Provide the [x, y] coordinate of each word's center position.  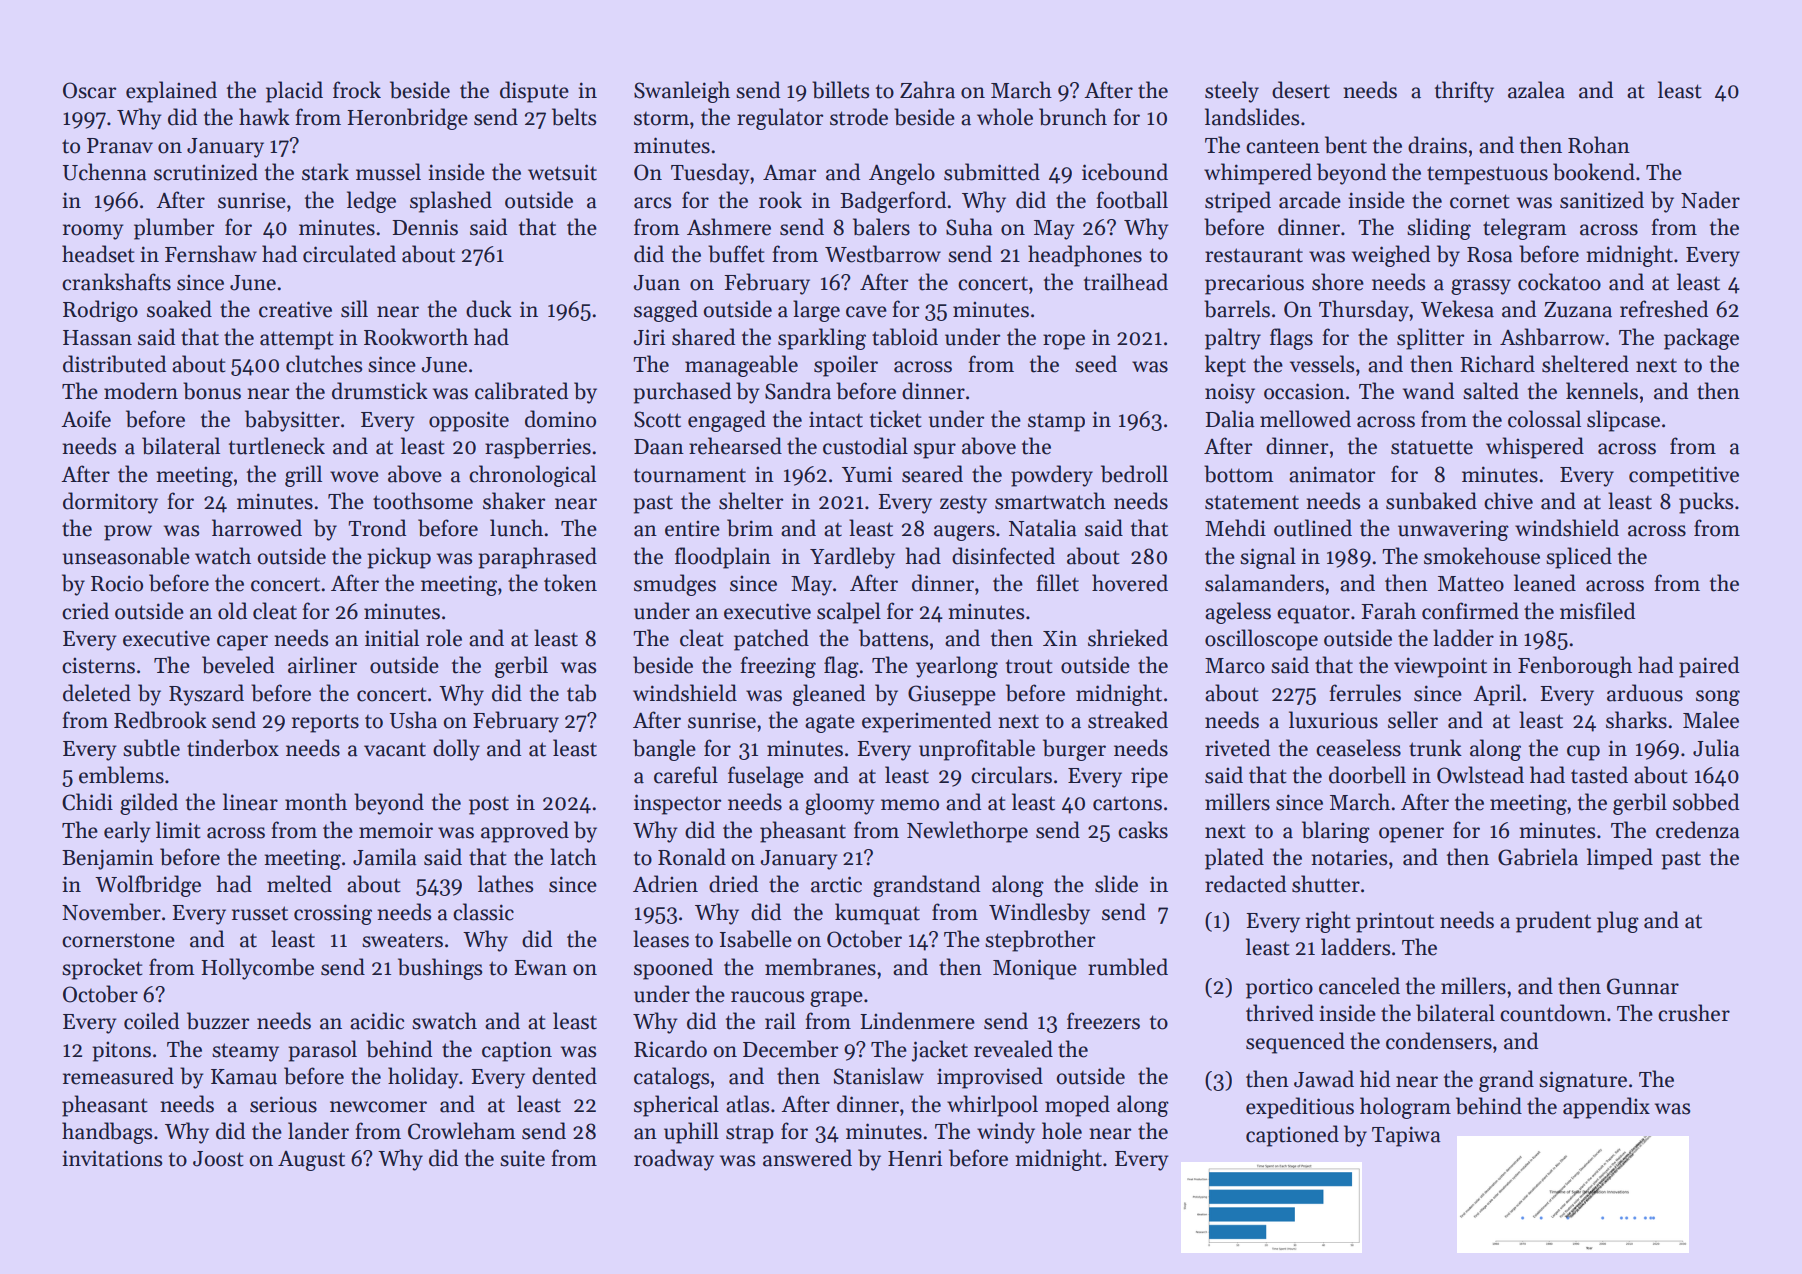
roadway [674, 1160]
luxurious [1333, 720]
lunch [516, 528]
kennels [1602, 391]
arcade [1310, 200]
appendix [1606, 1108]
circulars [1011, 775]
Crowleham [461, 1131]
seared [932, 474]
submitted [992, 172]
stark [325, 172]
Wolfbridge [148, 886]
